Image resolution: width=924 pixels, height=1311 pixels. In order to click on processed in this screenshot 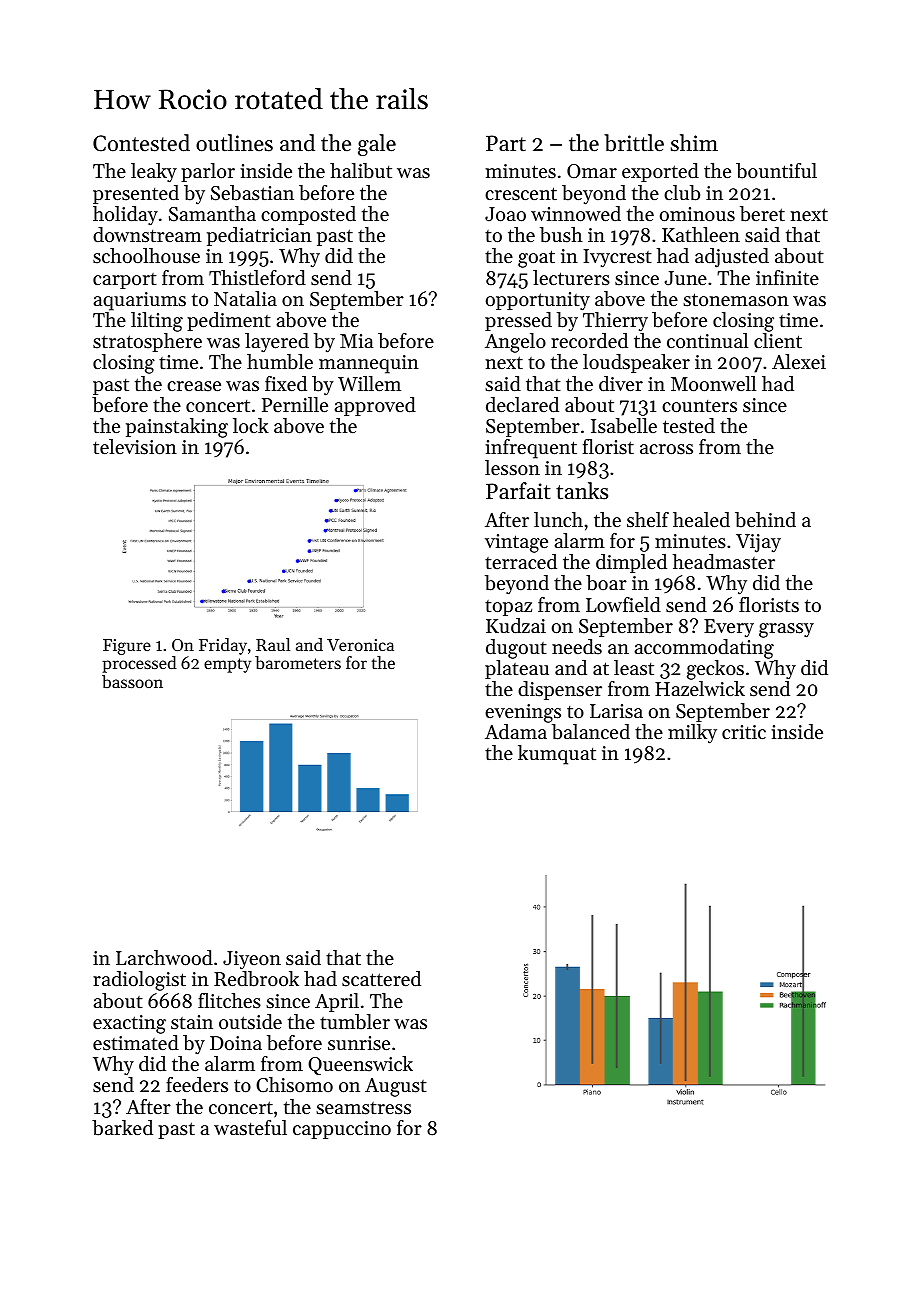, I will do `click(139, 664)`.
